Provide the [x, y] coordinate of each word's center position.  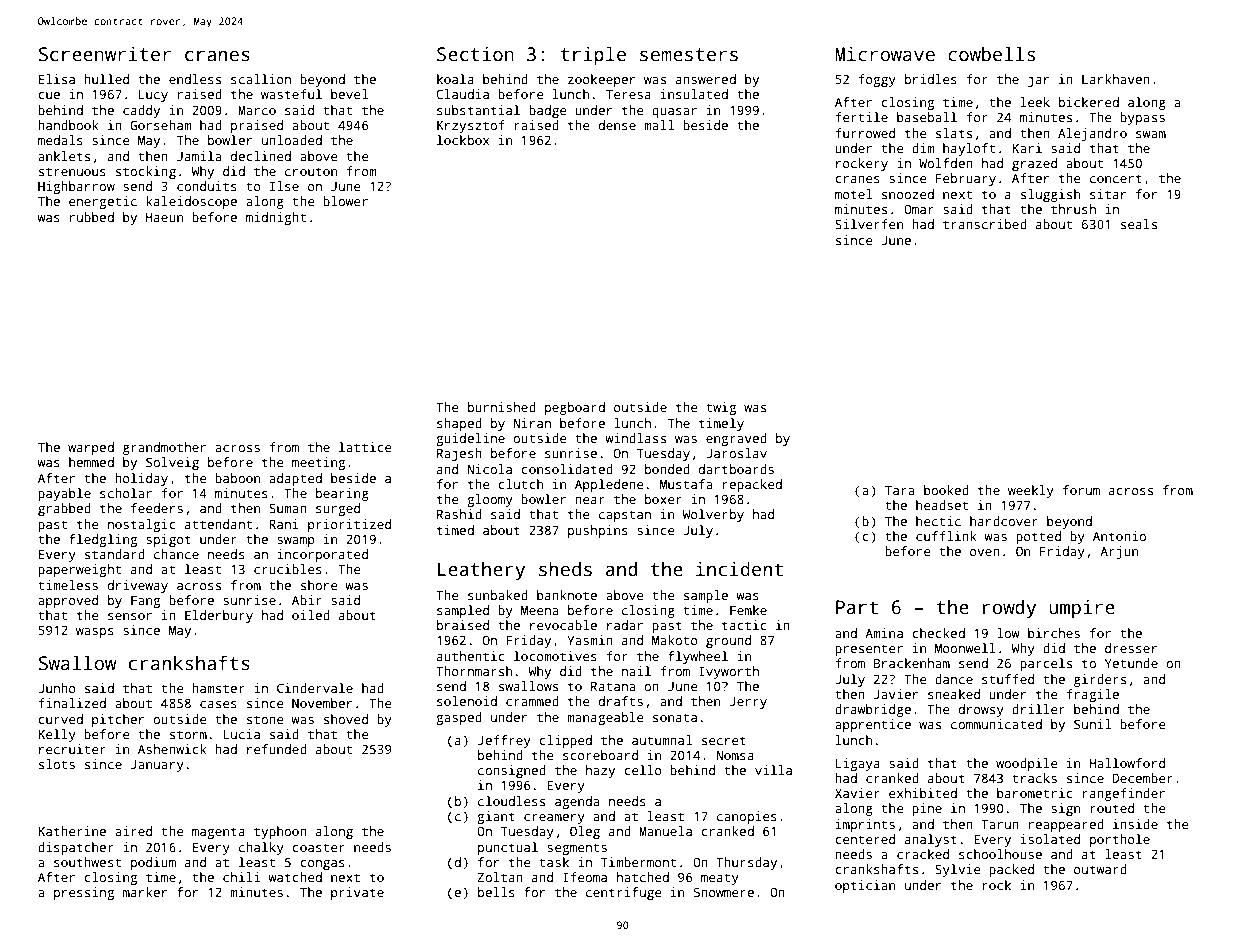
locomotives [555, 656]
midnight [276, 218]
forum [1081, 490]
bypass [1142, 118]
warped [91, 448]
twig [721, 408]
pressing [84, 893]
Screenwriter [105, 54]
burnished [502, 407]
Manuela [665, 831]
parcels [1046, 664]
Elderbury [219, 616]
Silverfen [869, 224]
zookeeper [601, 80]
